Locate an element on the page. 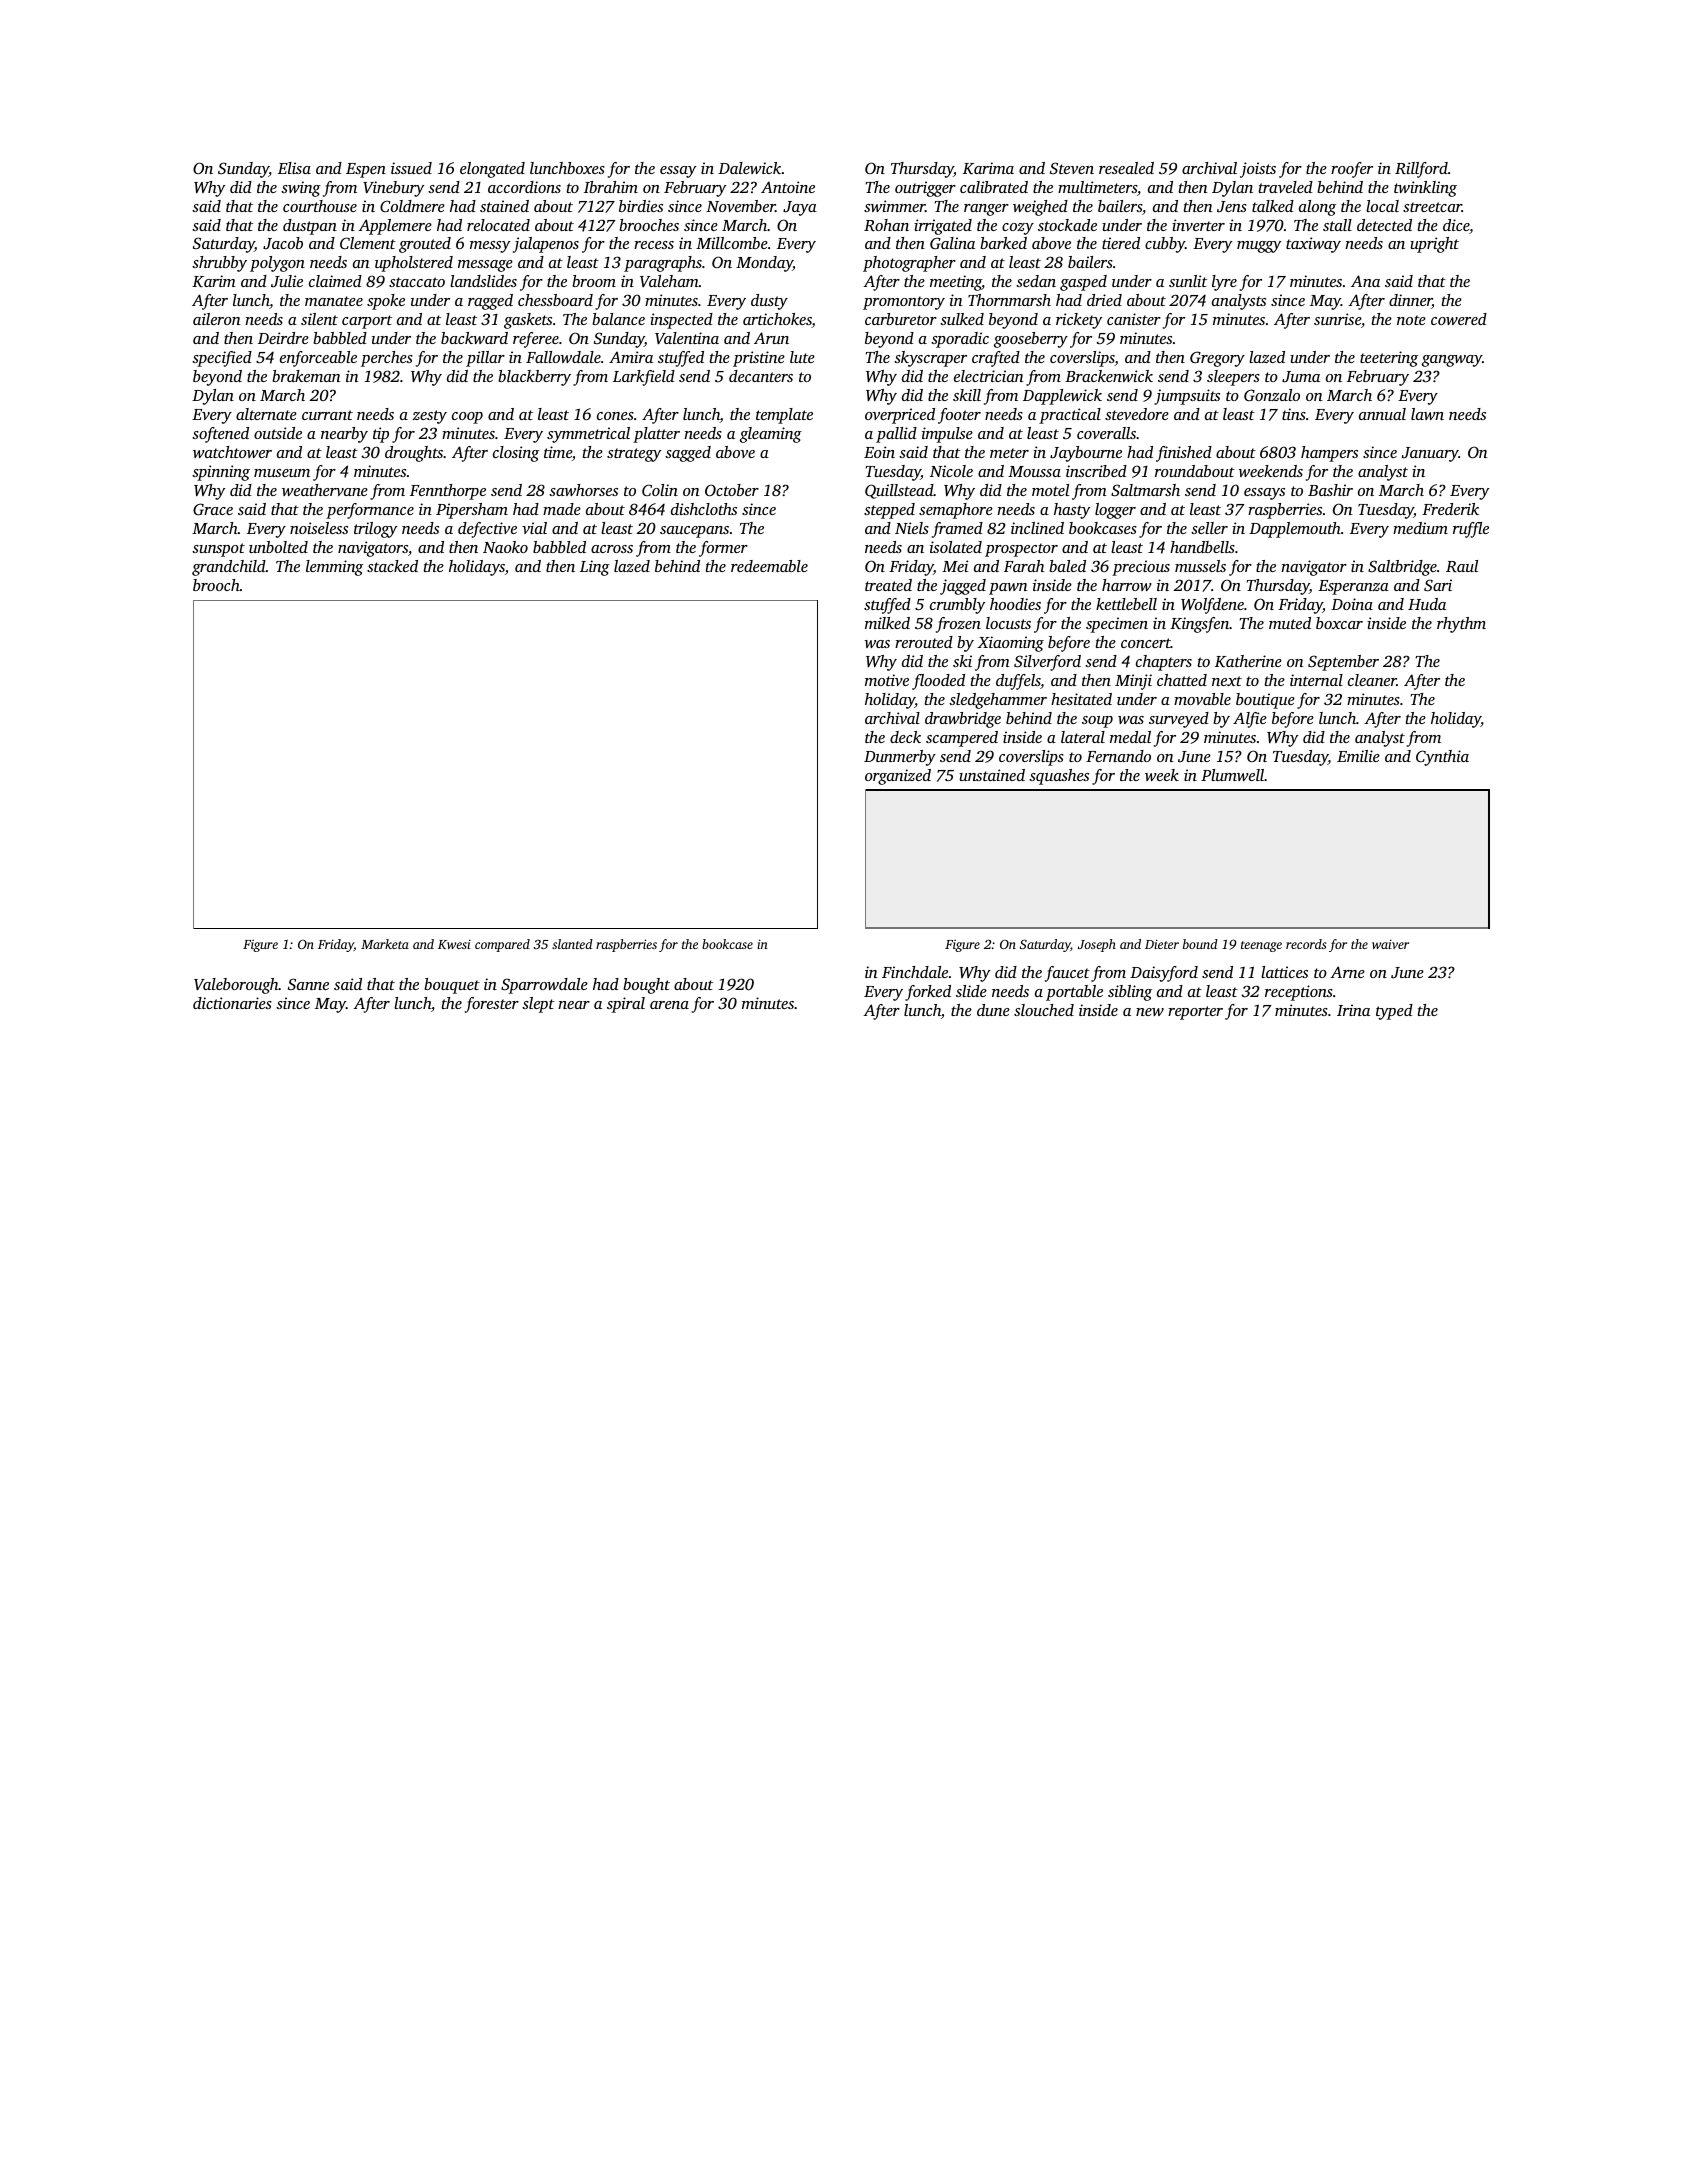 This image has width=1683, height=2178. organized is located at coordinates (898, 777).
